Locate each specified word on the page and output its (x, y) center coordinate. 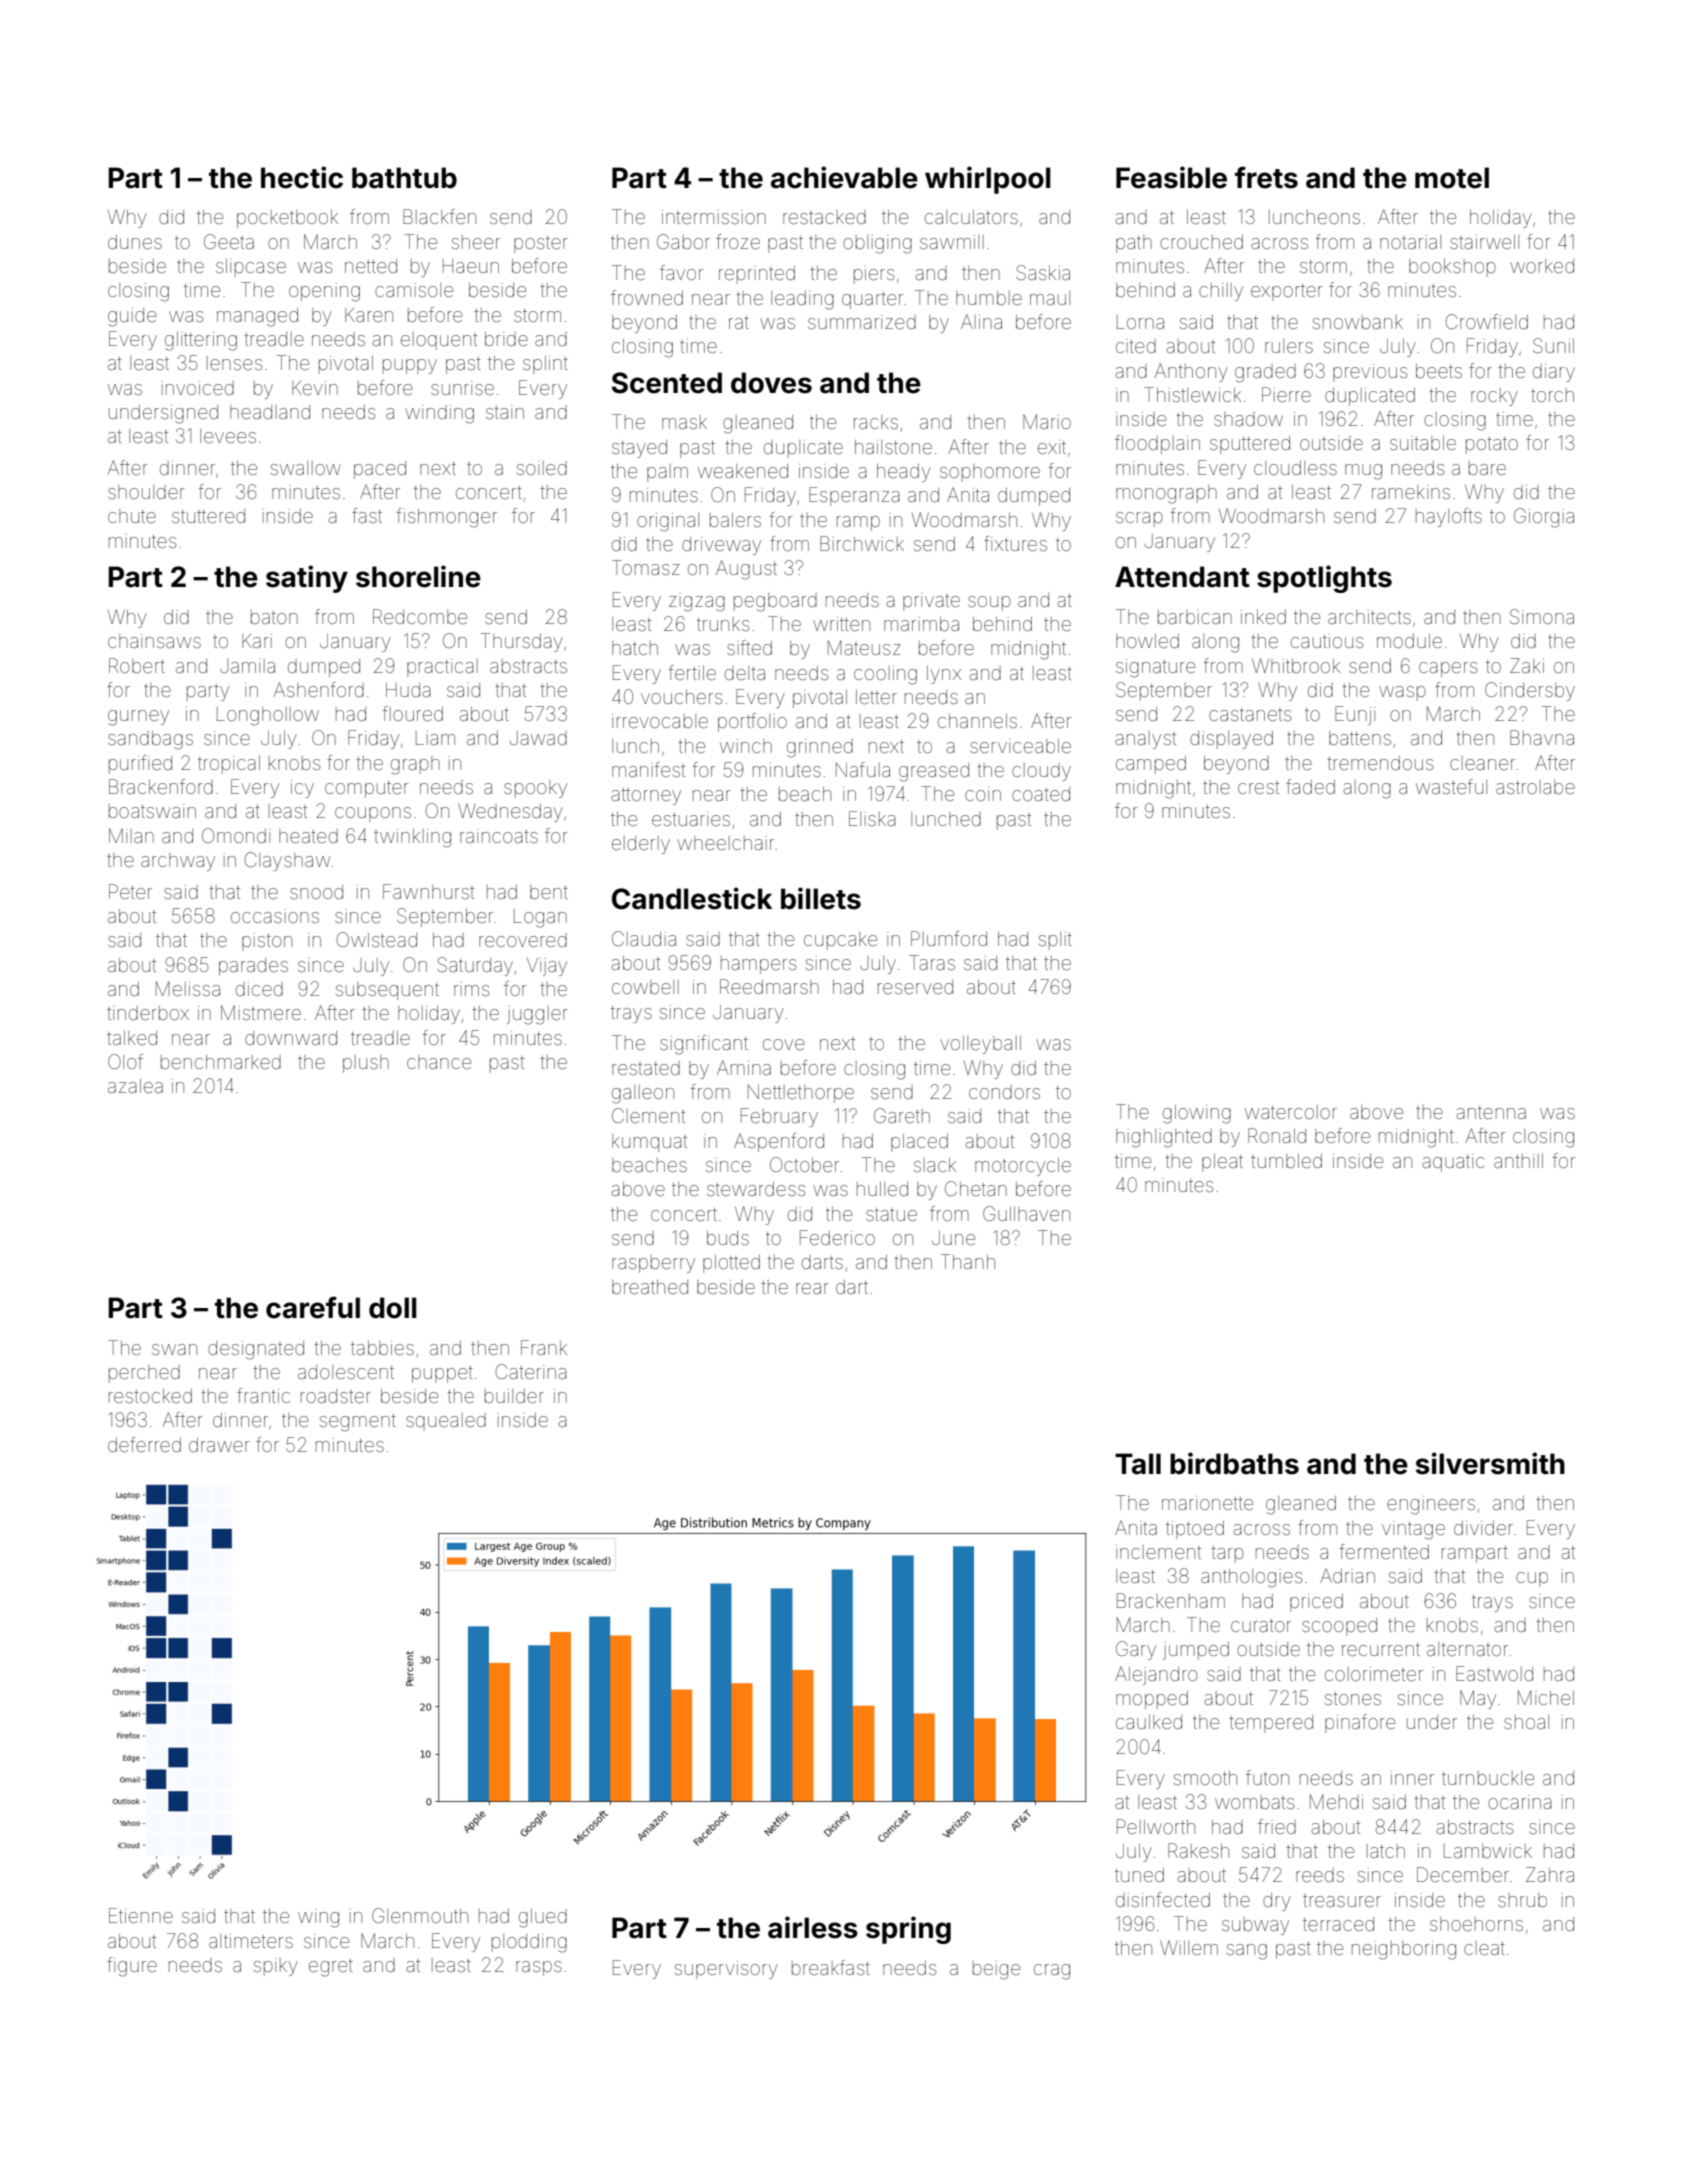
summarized (862, 322)
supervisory (726, 1970)
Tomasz (646, 567)
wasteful (1451, 786)
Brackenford (161, 786)
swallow (306, 468)
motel (1452, 178)
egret (331, 1968)
